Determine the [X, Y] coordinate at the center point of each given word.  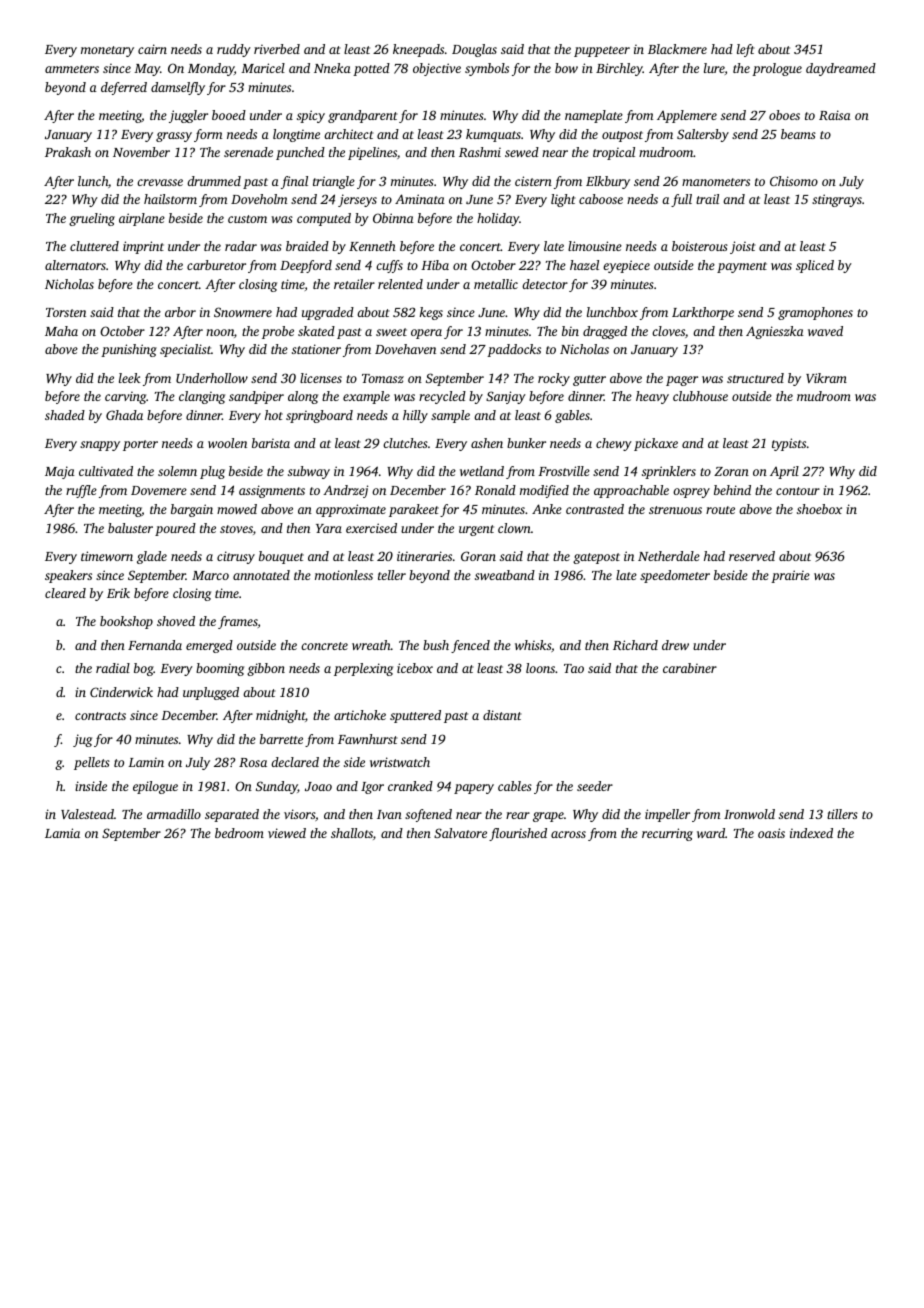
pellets [92, 763]
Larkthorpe [703, 313]
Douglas [474, 50]
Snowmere [243, 312]
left [745, 50]
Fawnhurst [367, 739]
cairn [152, 49]
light [563, 200]
